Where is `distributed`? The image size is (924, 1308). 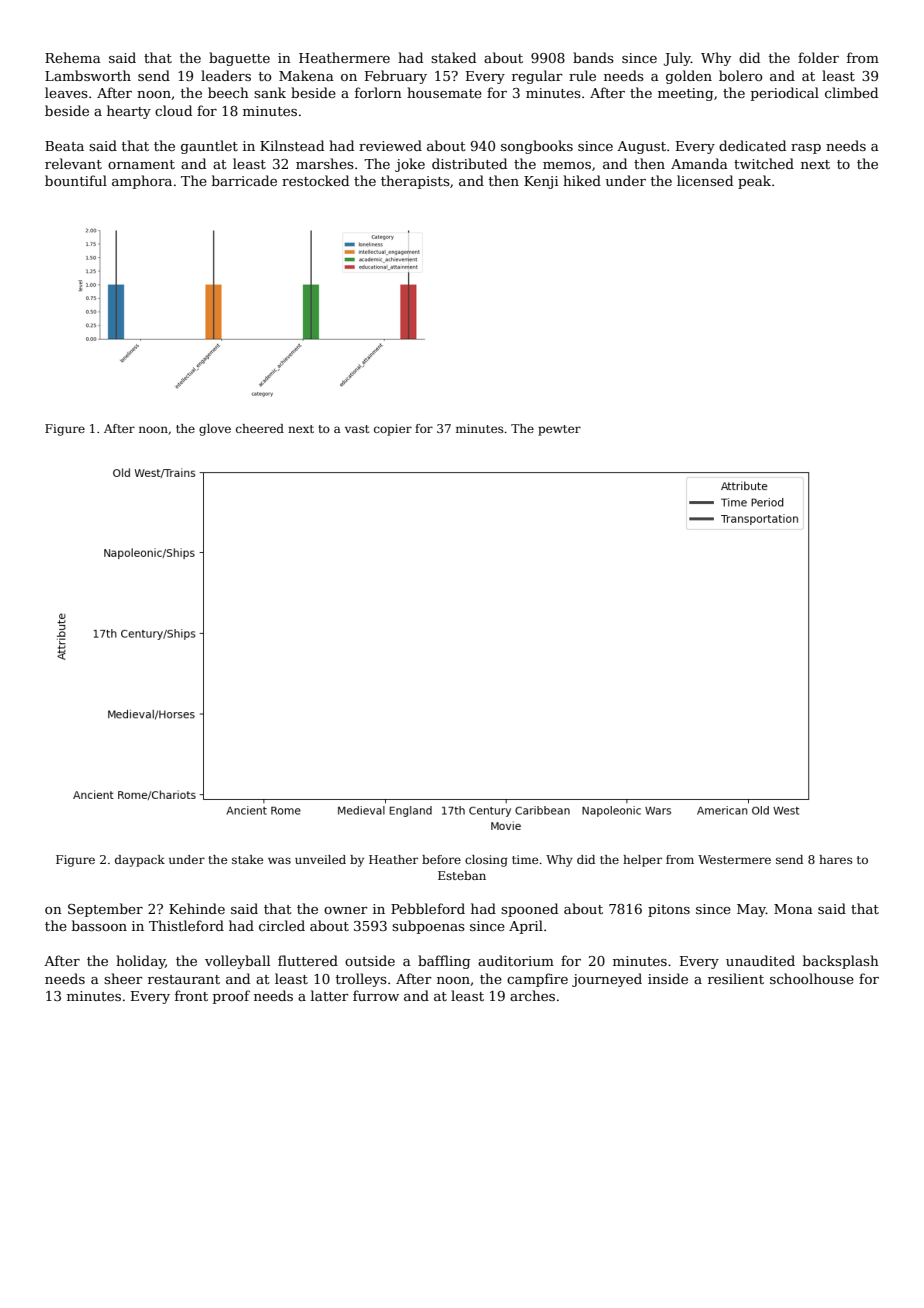
distributed is located at coordinates (469, 163).
